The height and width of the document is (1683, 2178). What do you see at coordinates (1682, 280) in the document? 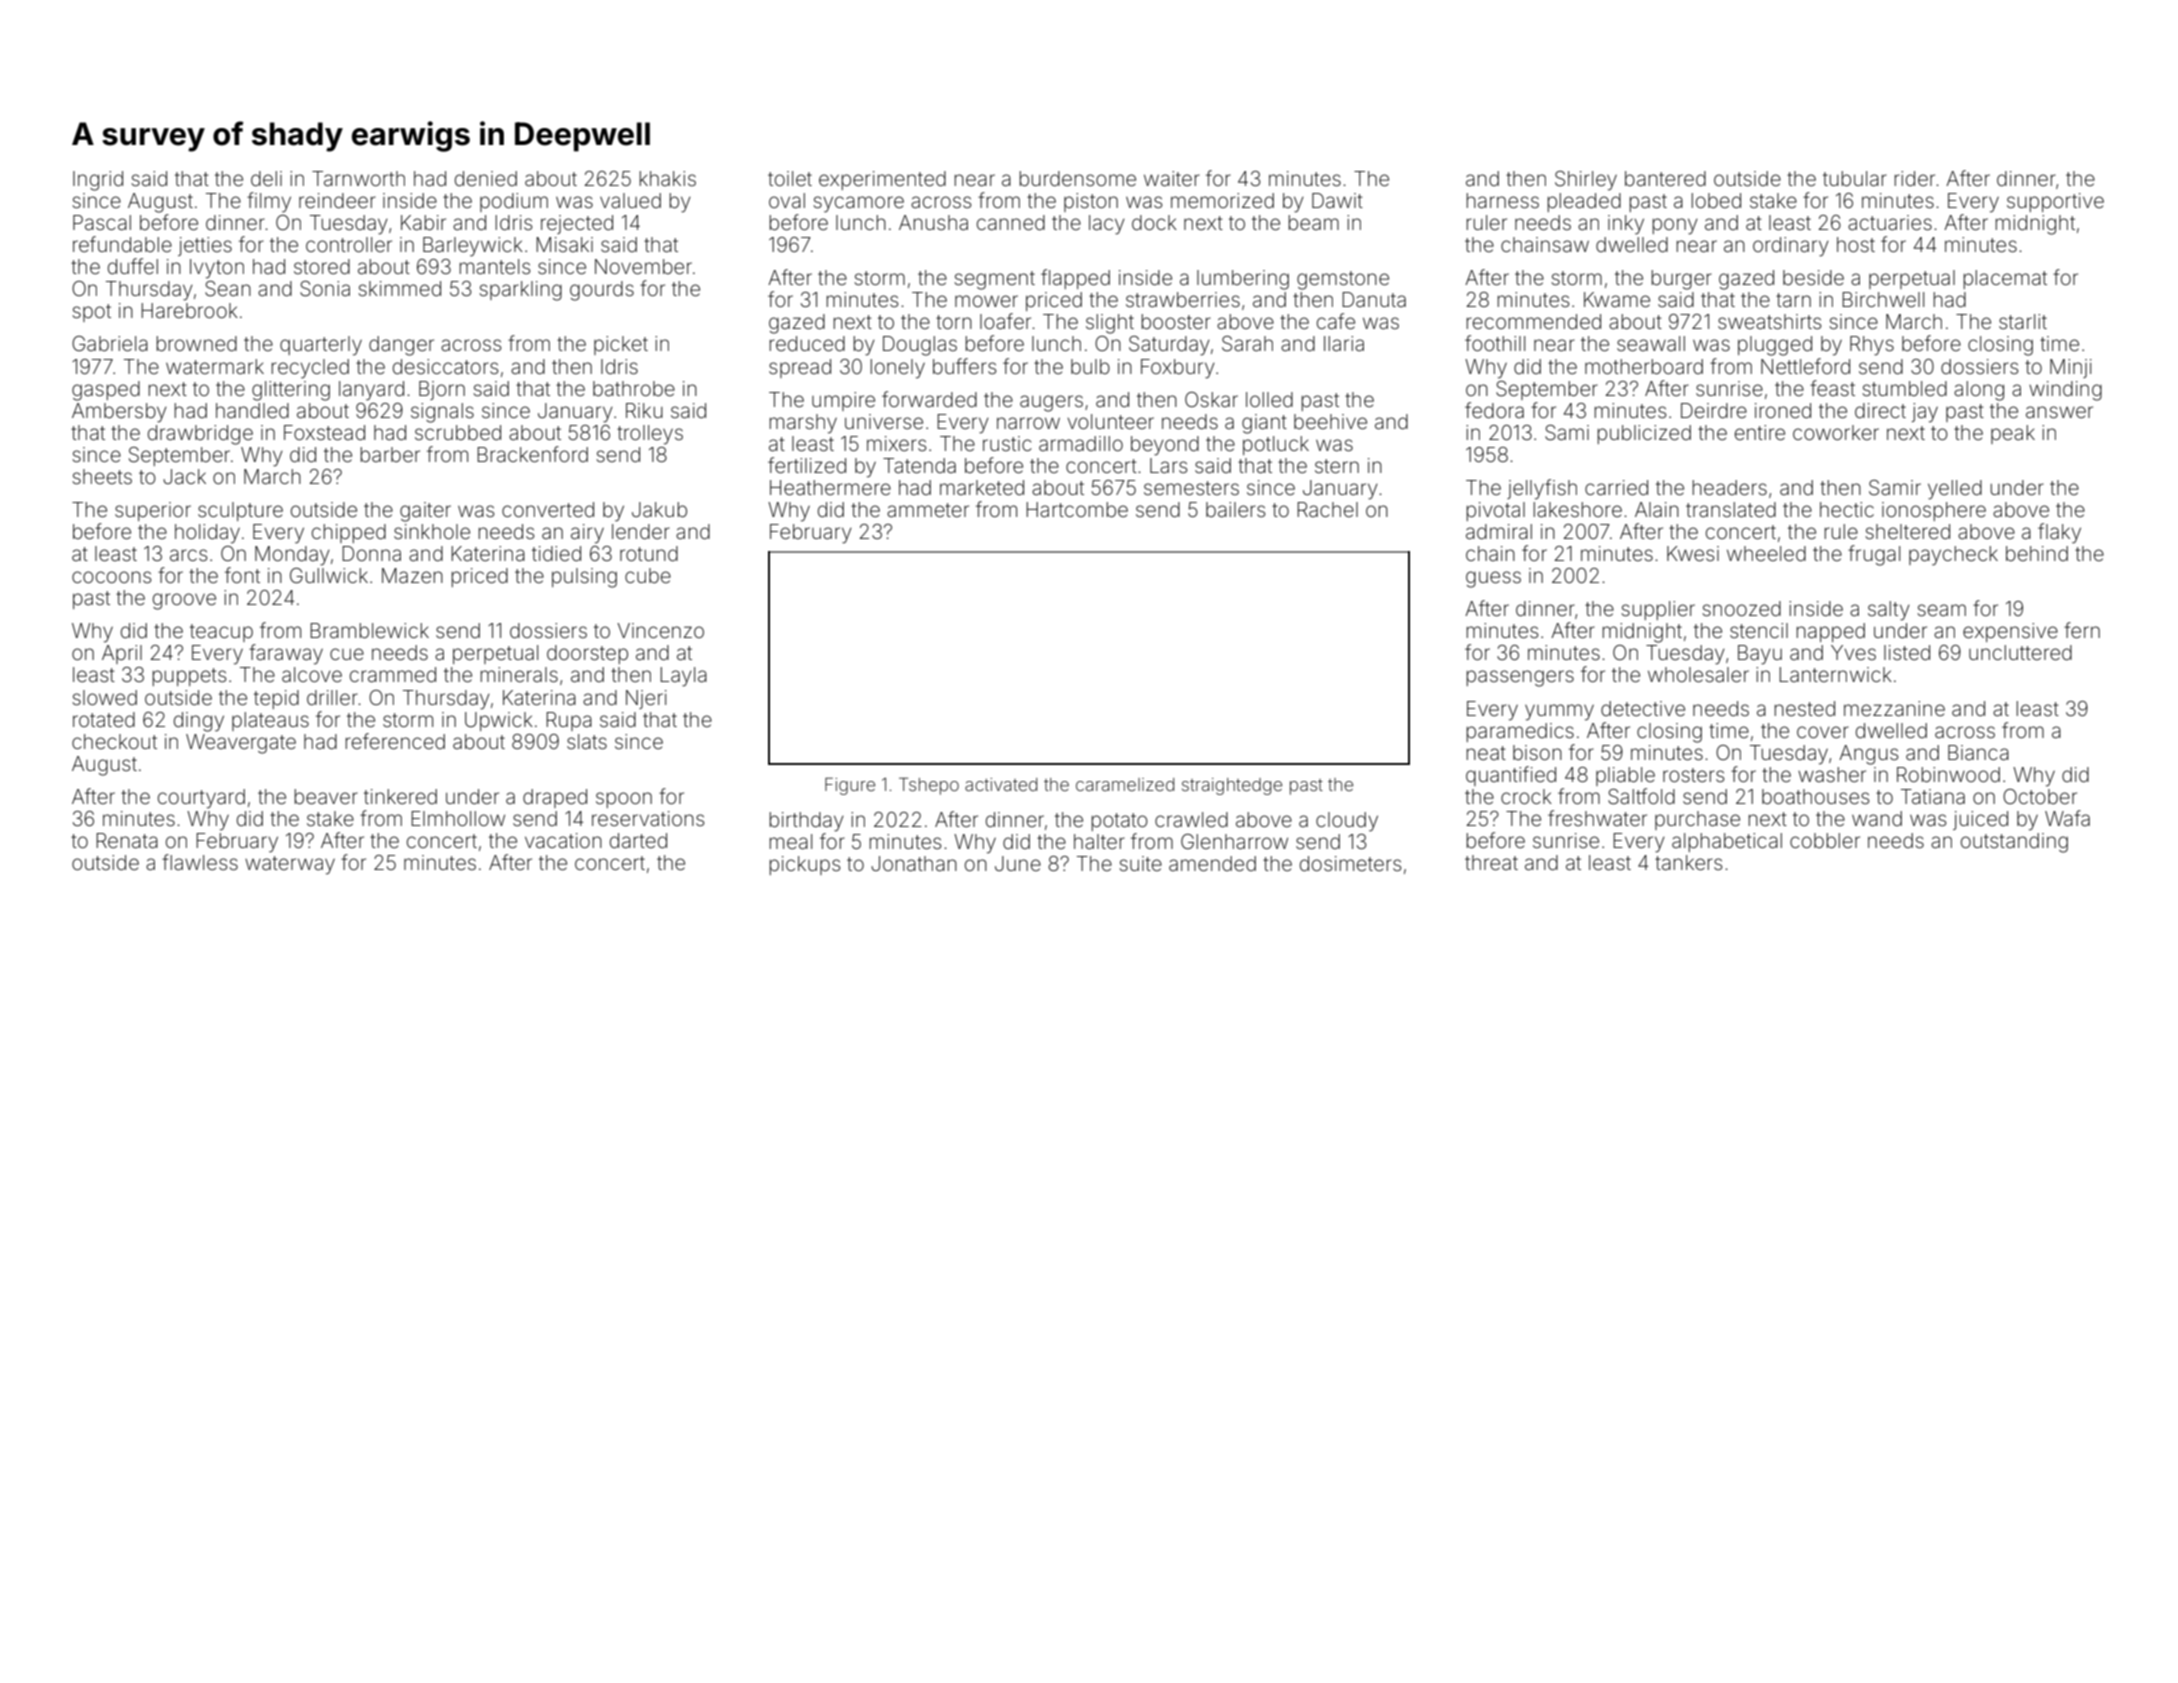
I see `burger` at bounding box center [1682, 280].
